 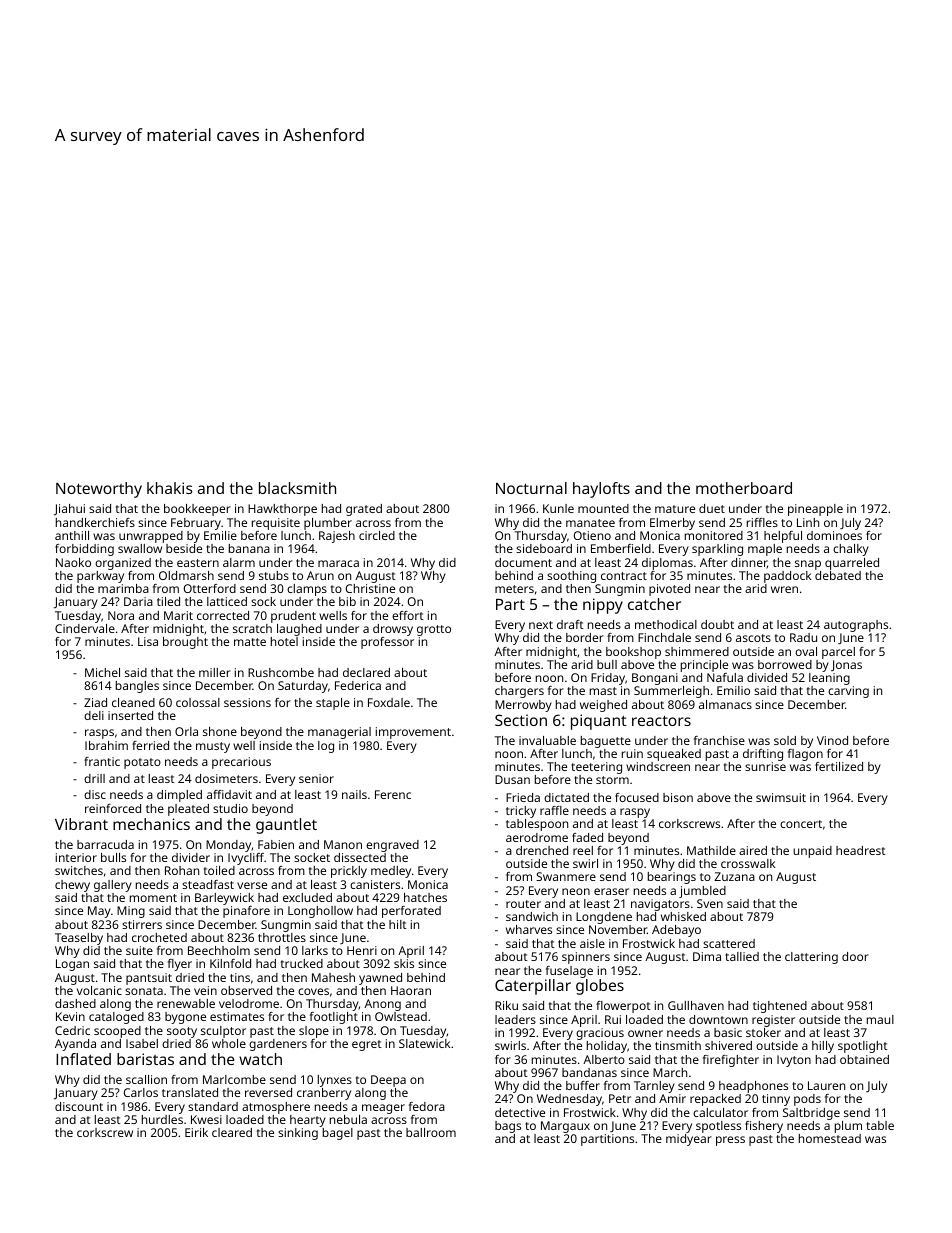 I want to click on midyear, so click(x=689, y=1140).
